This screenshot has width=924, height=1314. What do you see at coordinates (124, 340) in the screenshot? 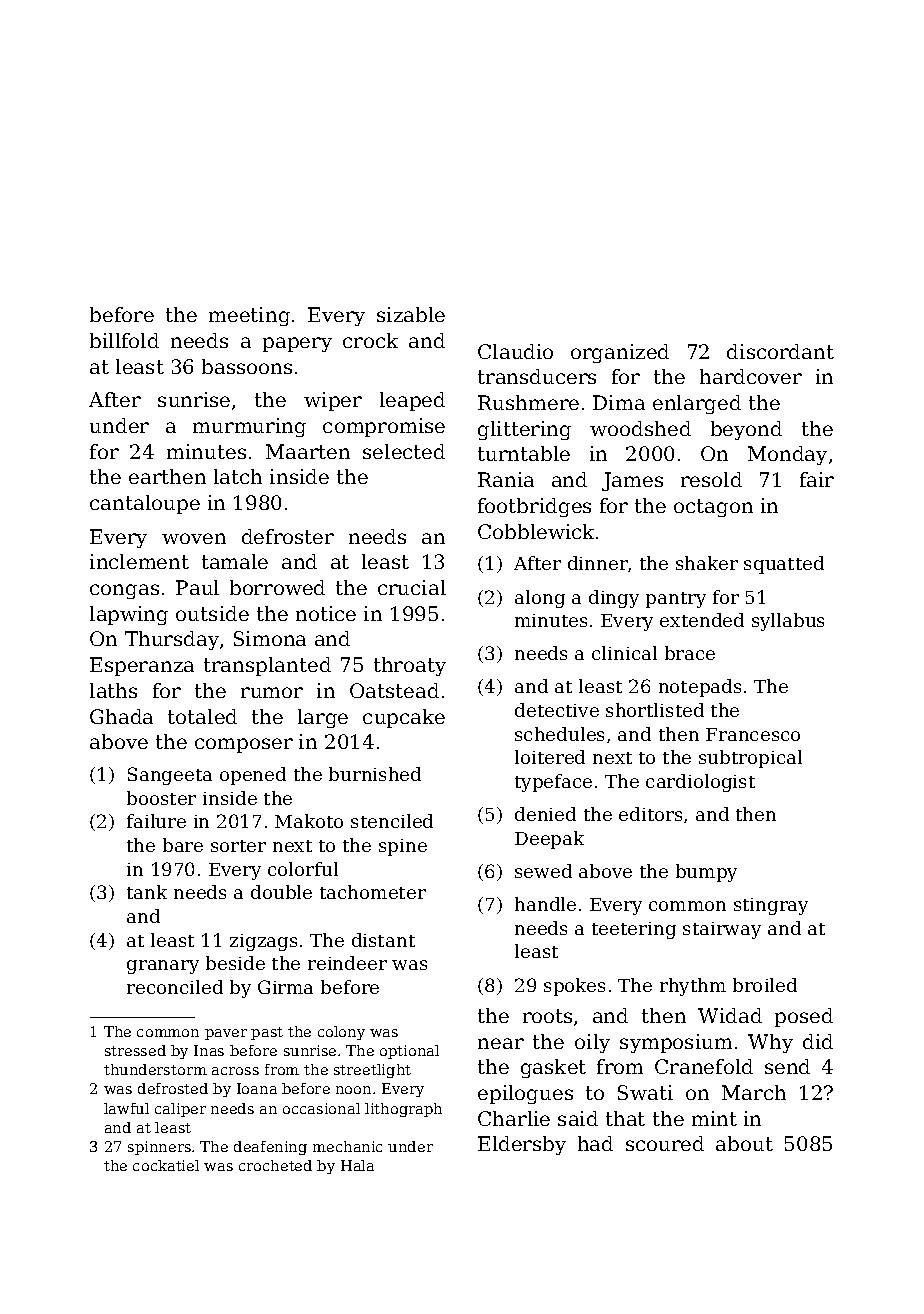
I see `billfold` at bounding box center [124, 340].
